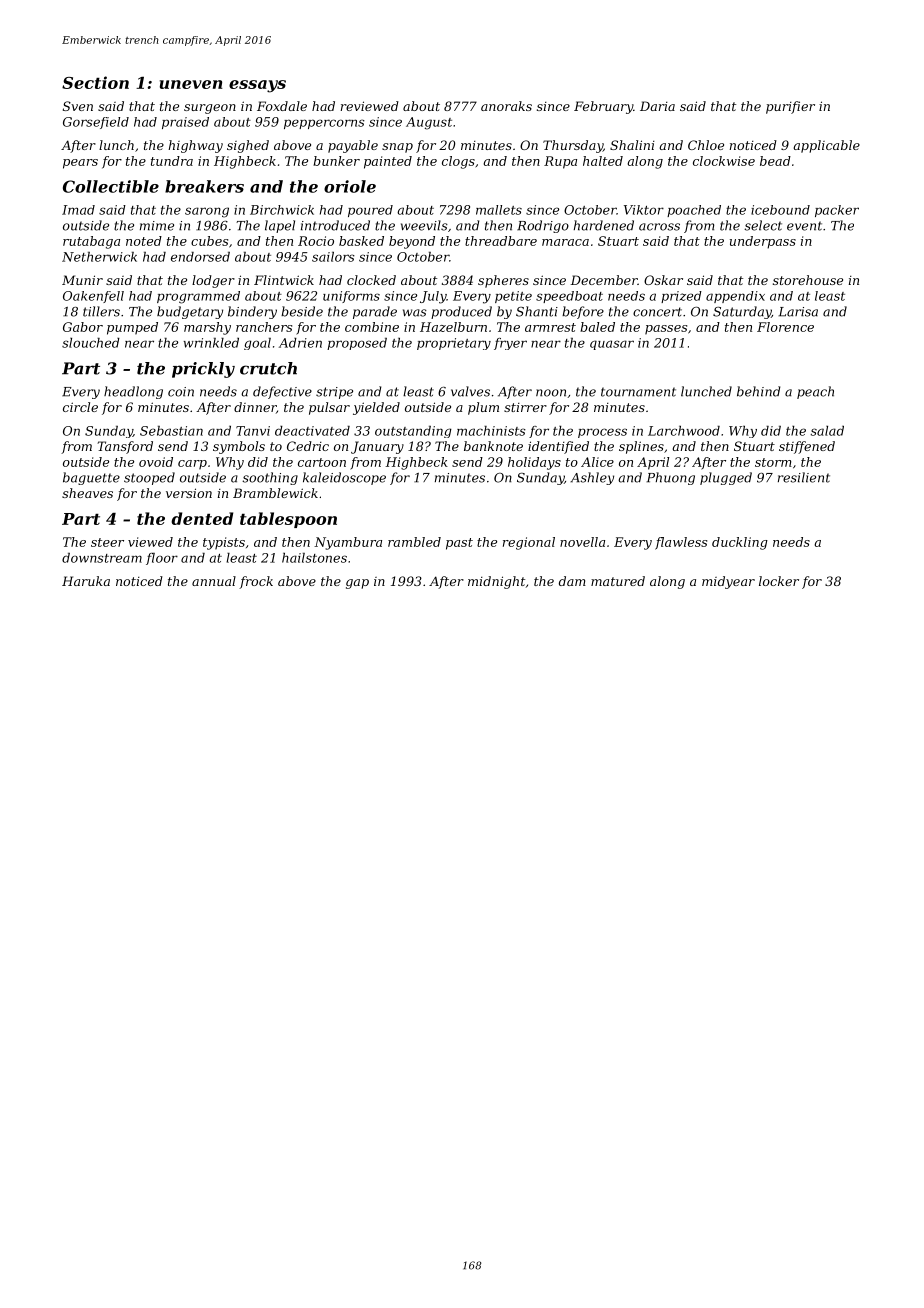 The width and height of the screenshot is (924, 1308). I want to click on kaleidoscope, so click(344, 478).
